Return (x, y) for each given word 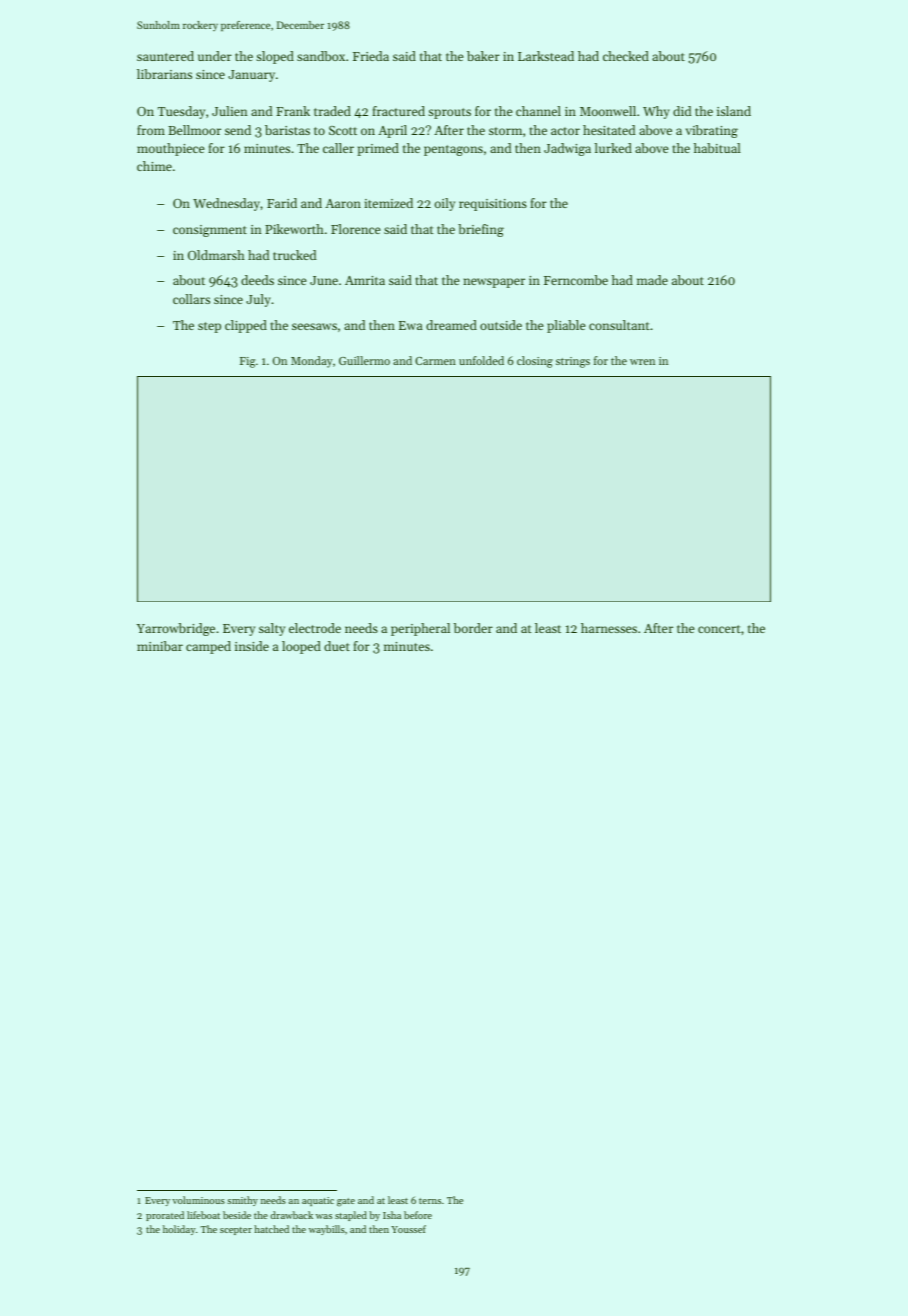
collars (191, 299)
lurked (613, 148)
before (418, 1215)
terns (430, 1201)
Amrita (365, 280)
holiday (179, 1230)
